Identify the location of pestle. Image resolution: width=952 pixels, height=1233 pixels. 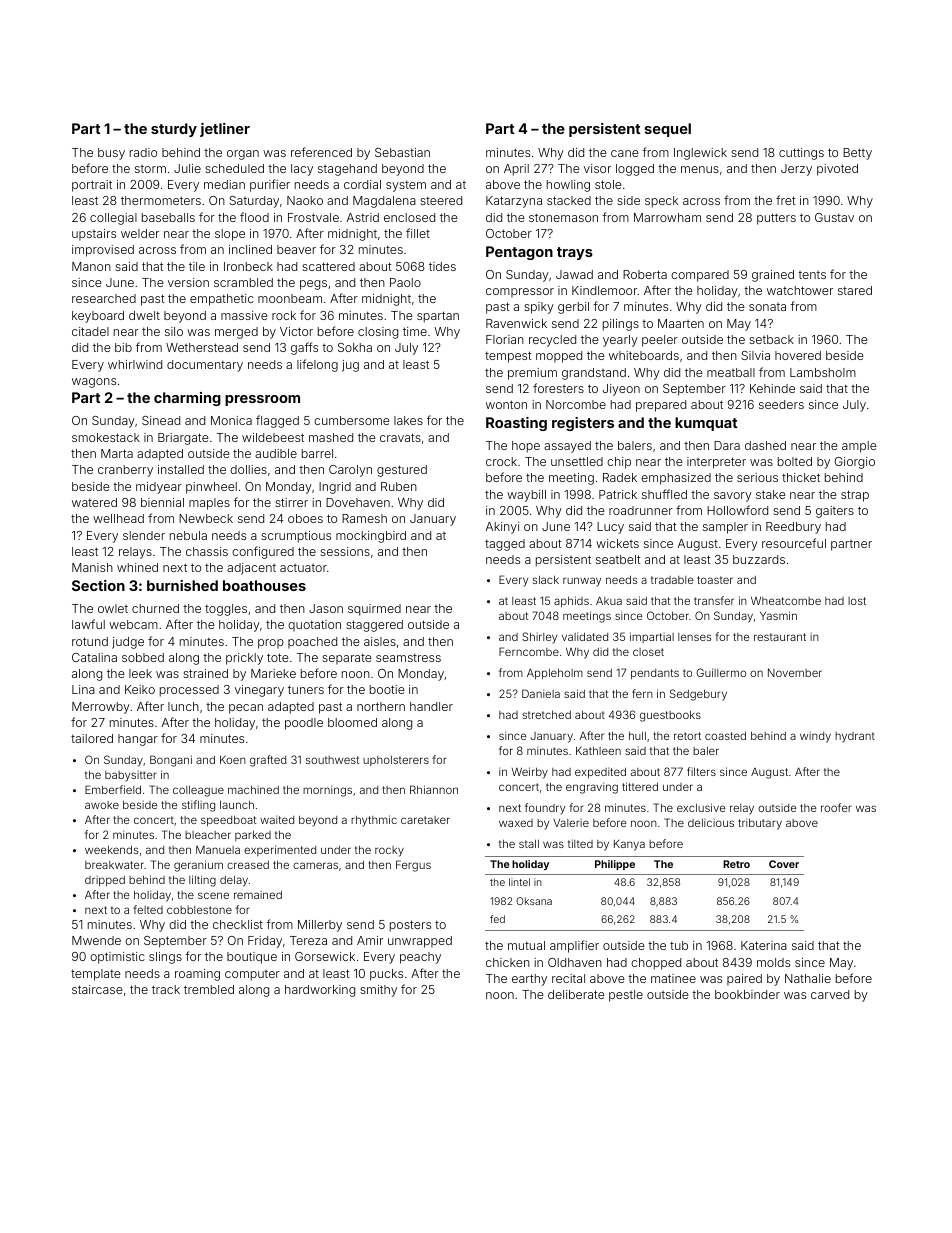
(626, 996).
